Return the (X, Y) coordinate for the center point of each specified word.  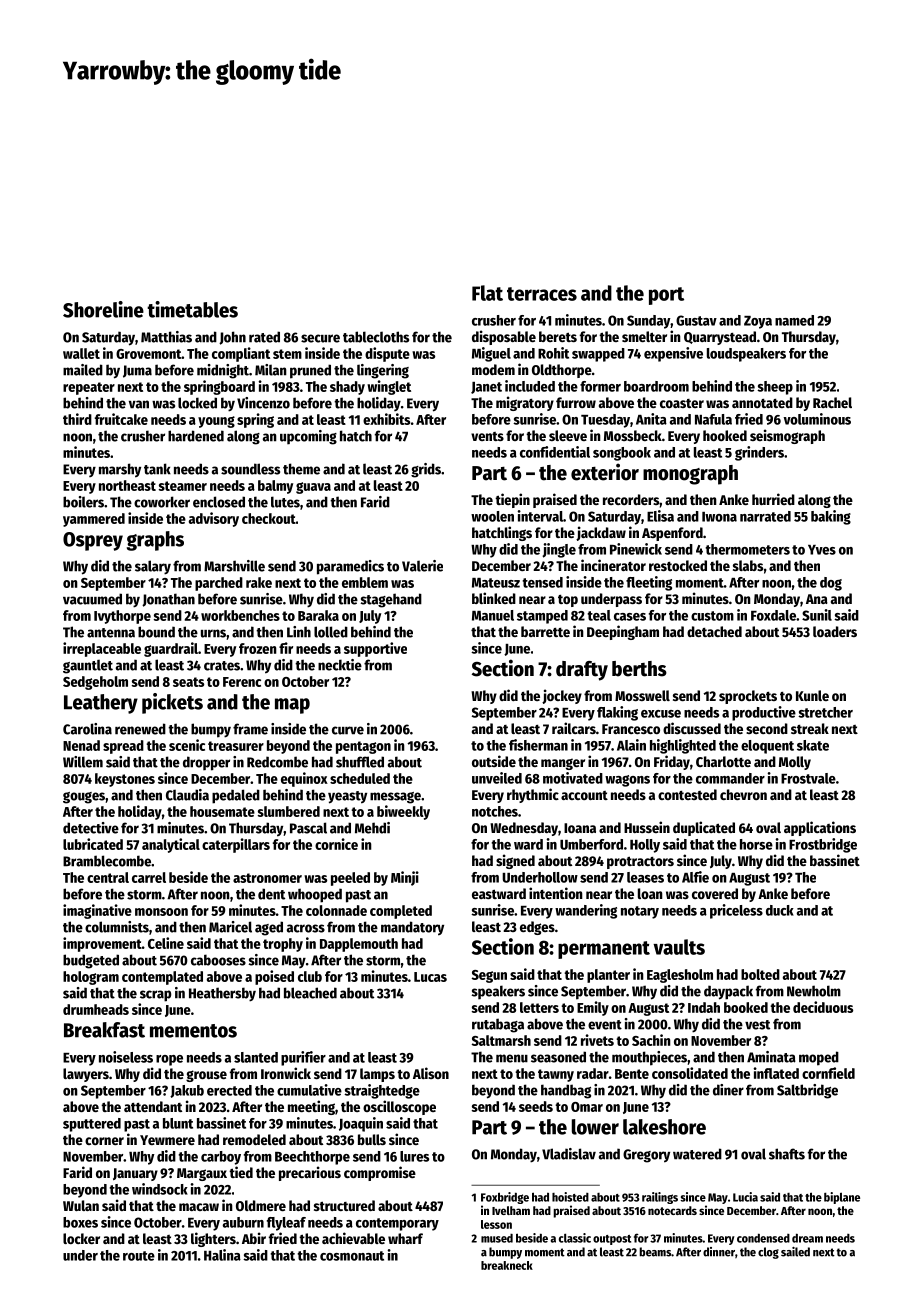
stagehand (391, 600)
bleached (310, 993)
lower (595, 1127)
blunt (178, 1123)
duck (780, 910)
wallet (81, 353)
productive (764, 713)
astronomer (267, 878)
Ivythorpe (122, 617)
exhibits (386, 419)
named (794, 320)
